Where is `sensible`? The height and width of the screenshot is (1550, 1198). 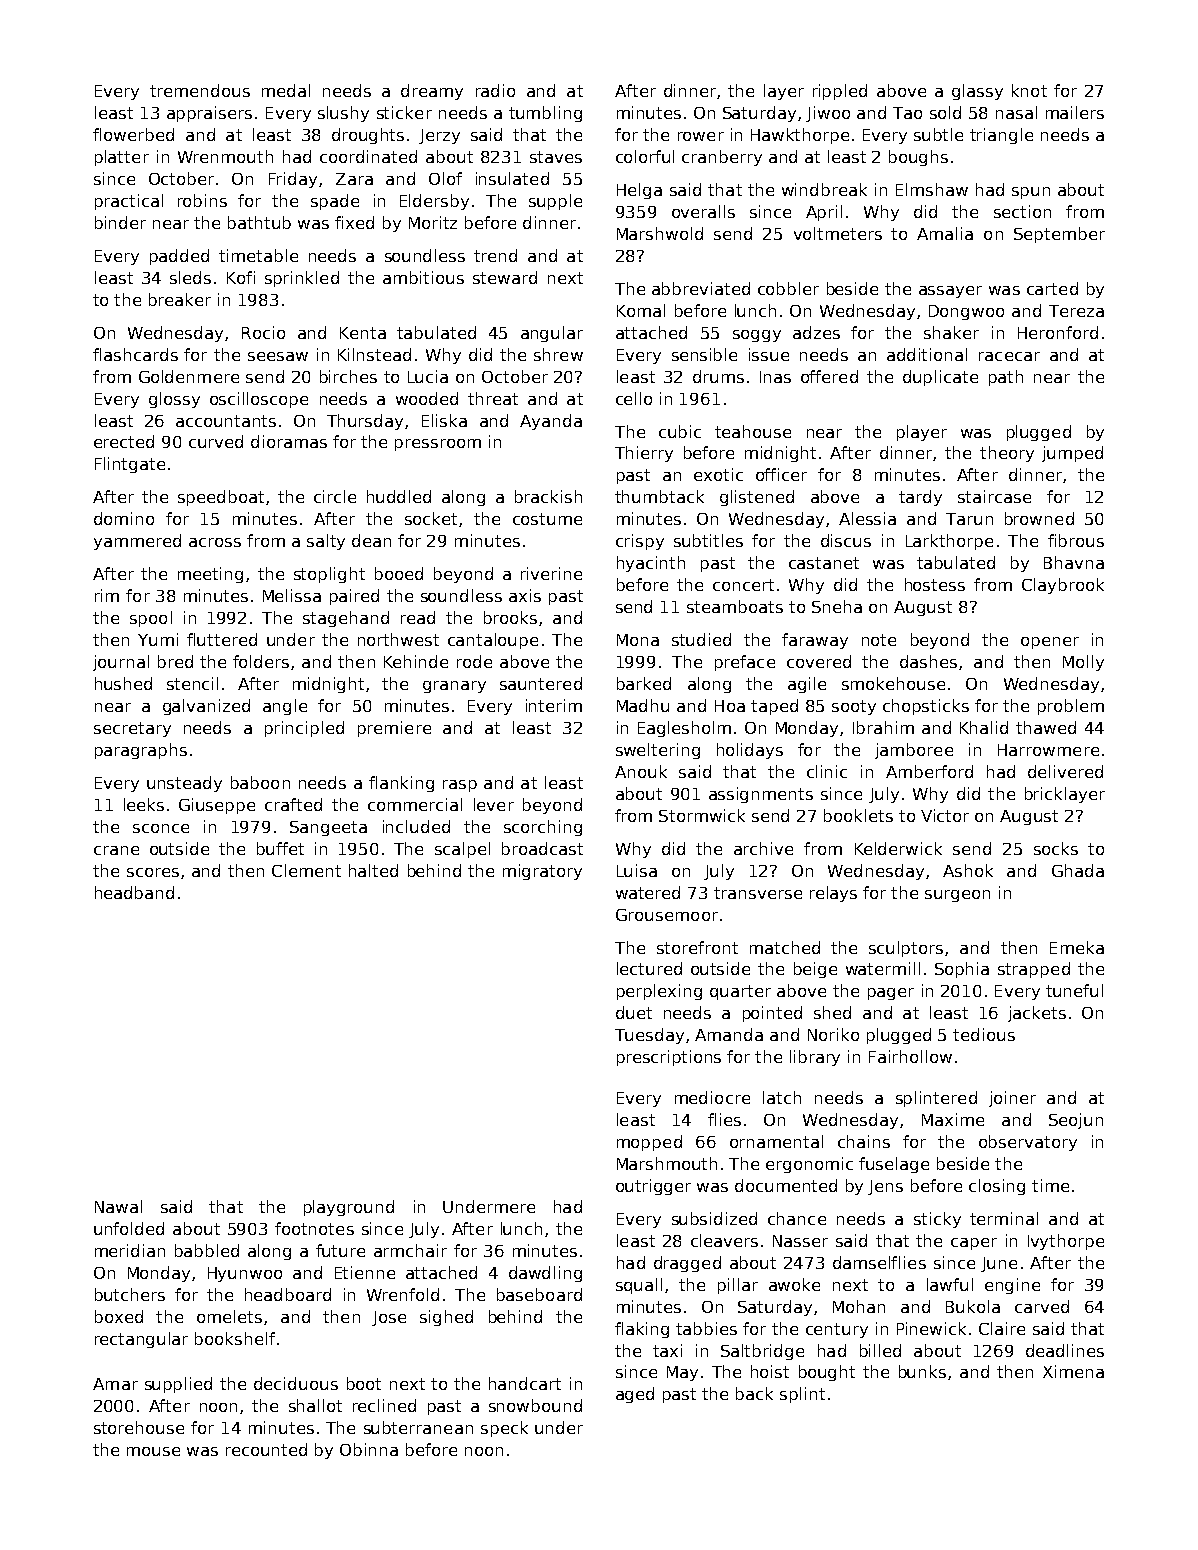 sensible is located at coordinates (704, 354).
